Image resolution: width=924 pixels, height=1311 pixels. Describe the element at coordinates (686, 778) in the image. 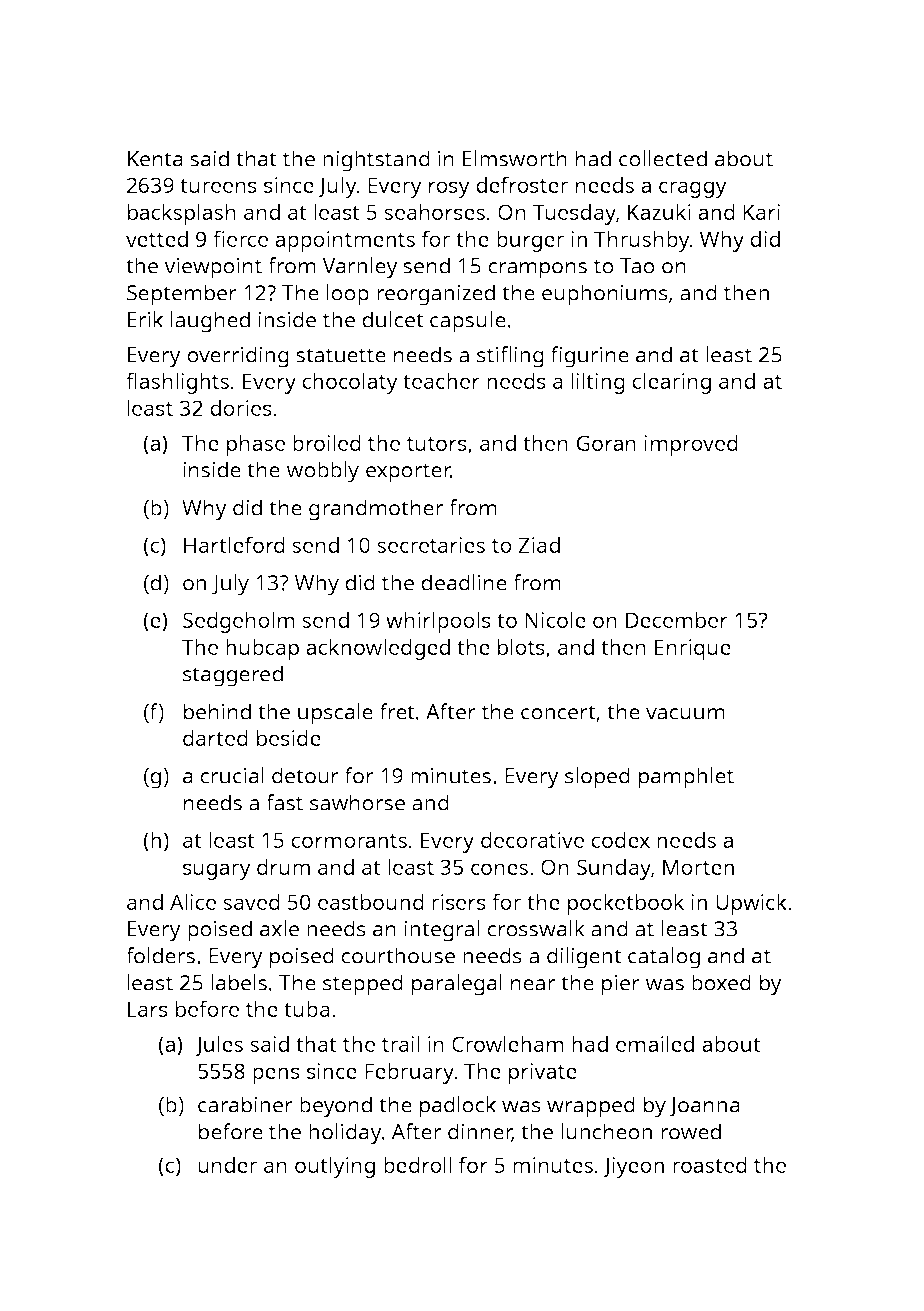

I see `pamphlet` at that location.
